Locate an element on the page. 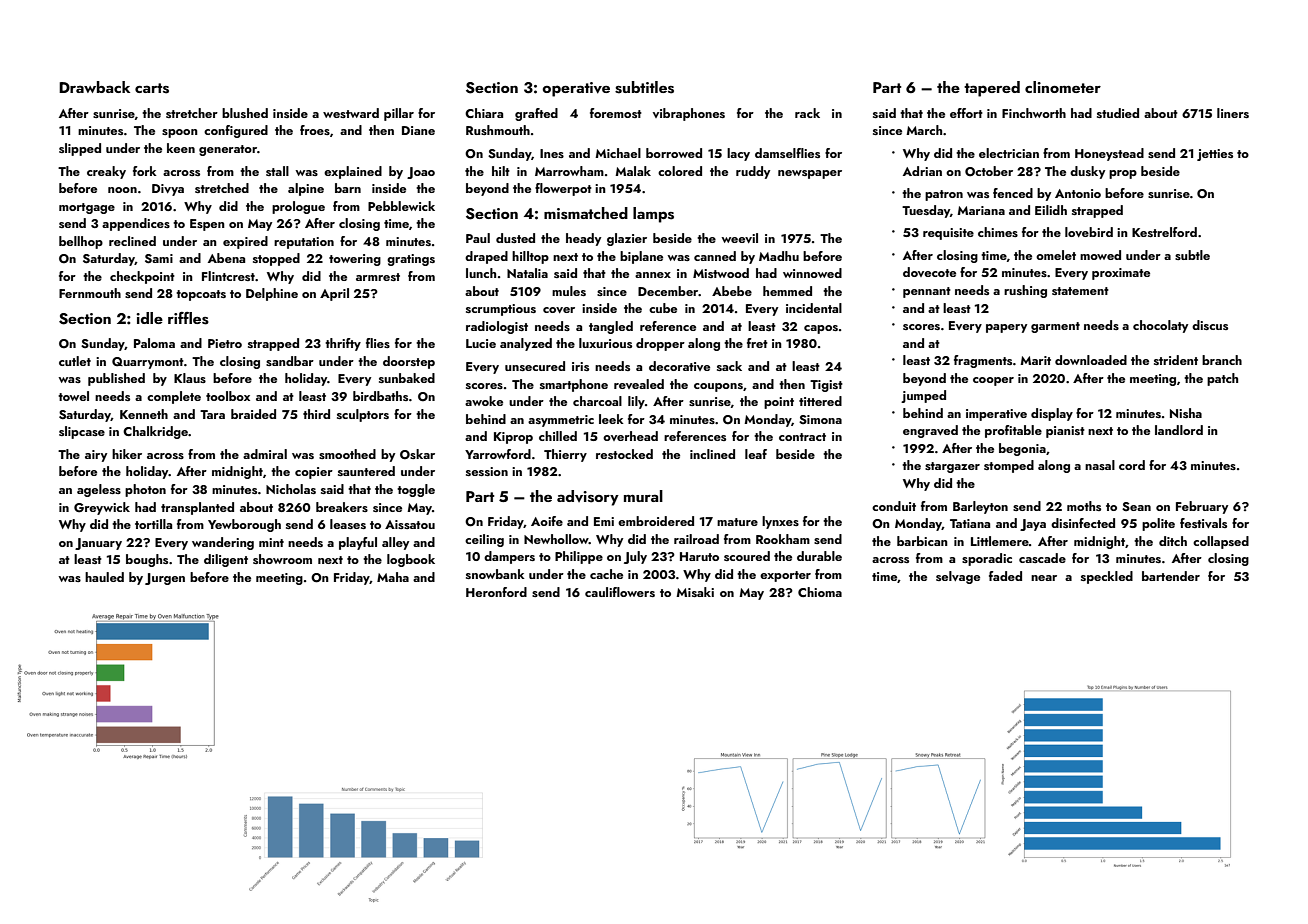 The image size is (1308, 924). ceiling is located at coordinates (484, 540).
